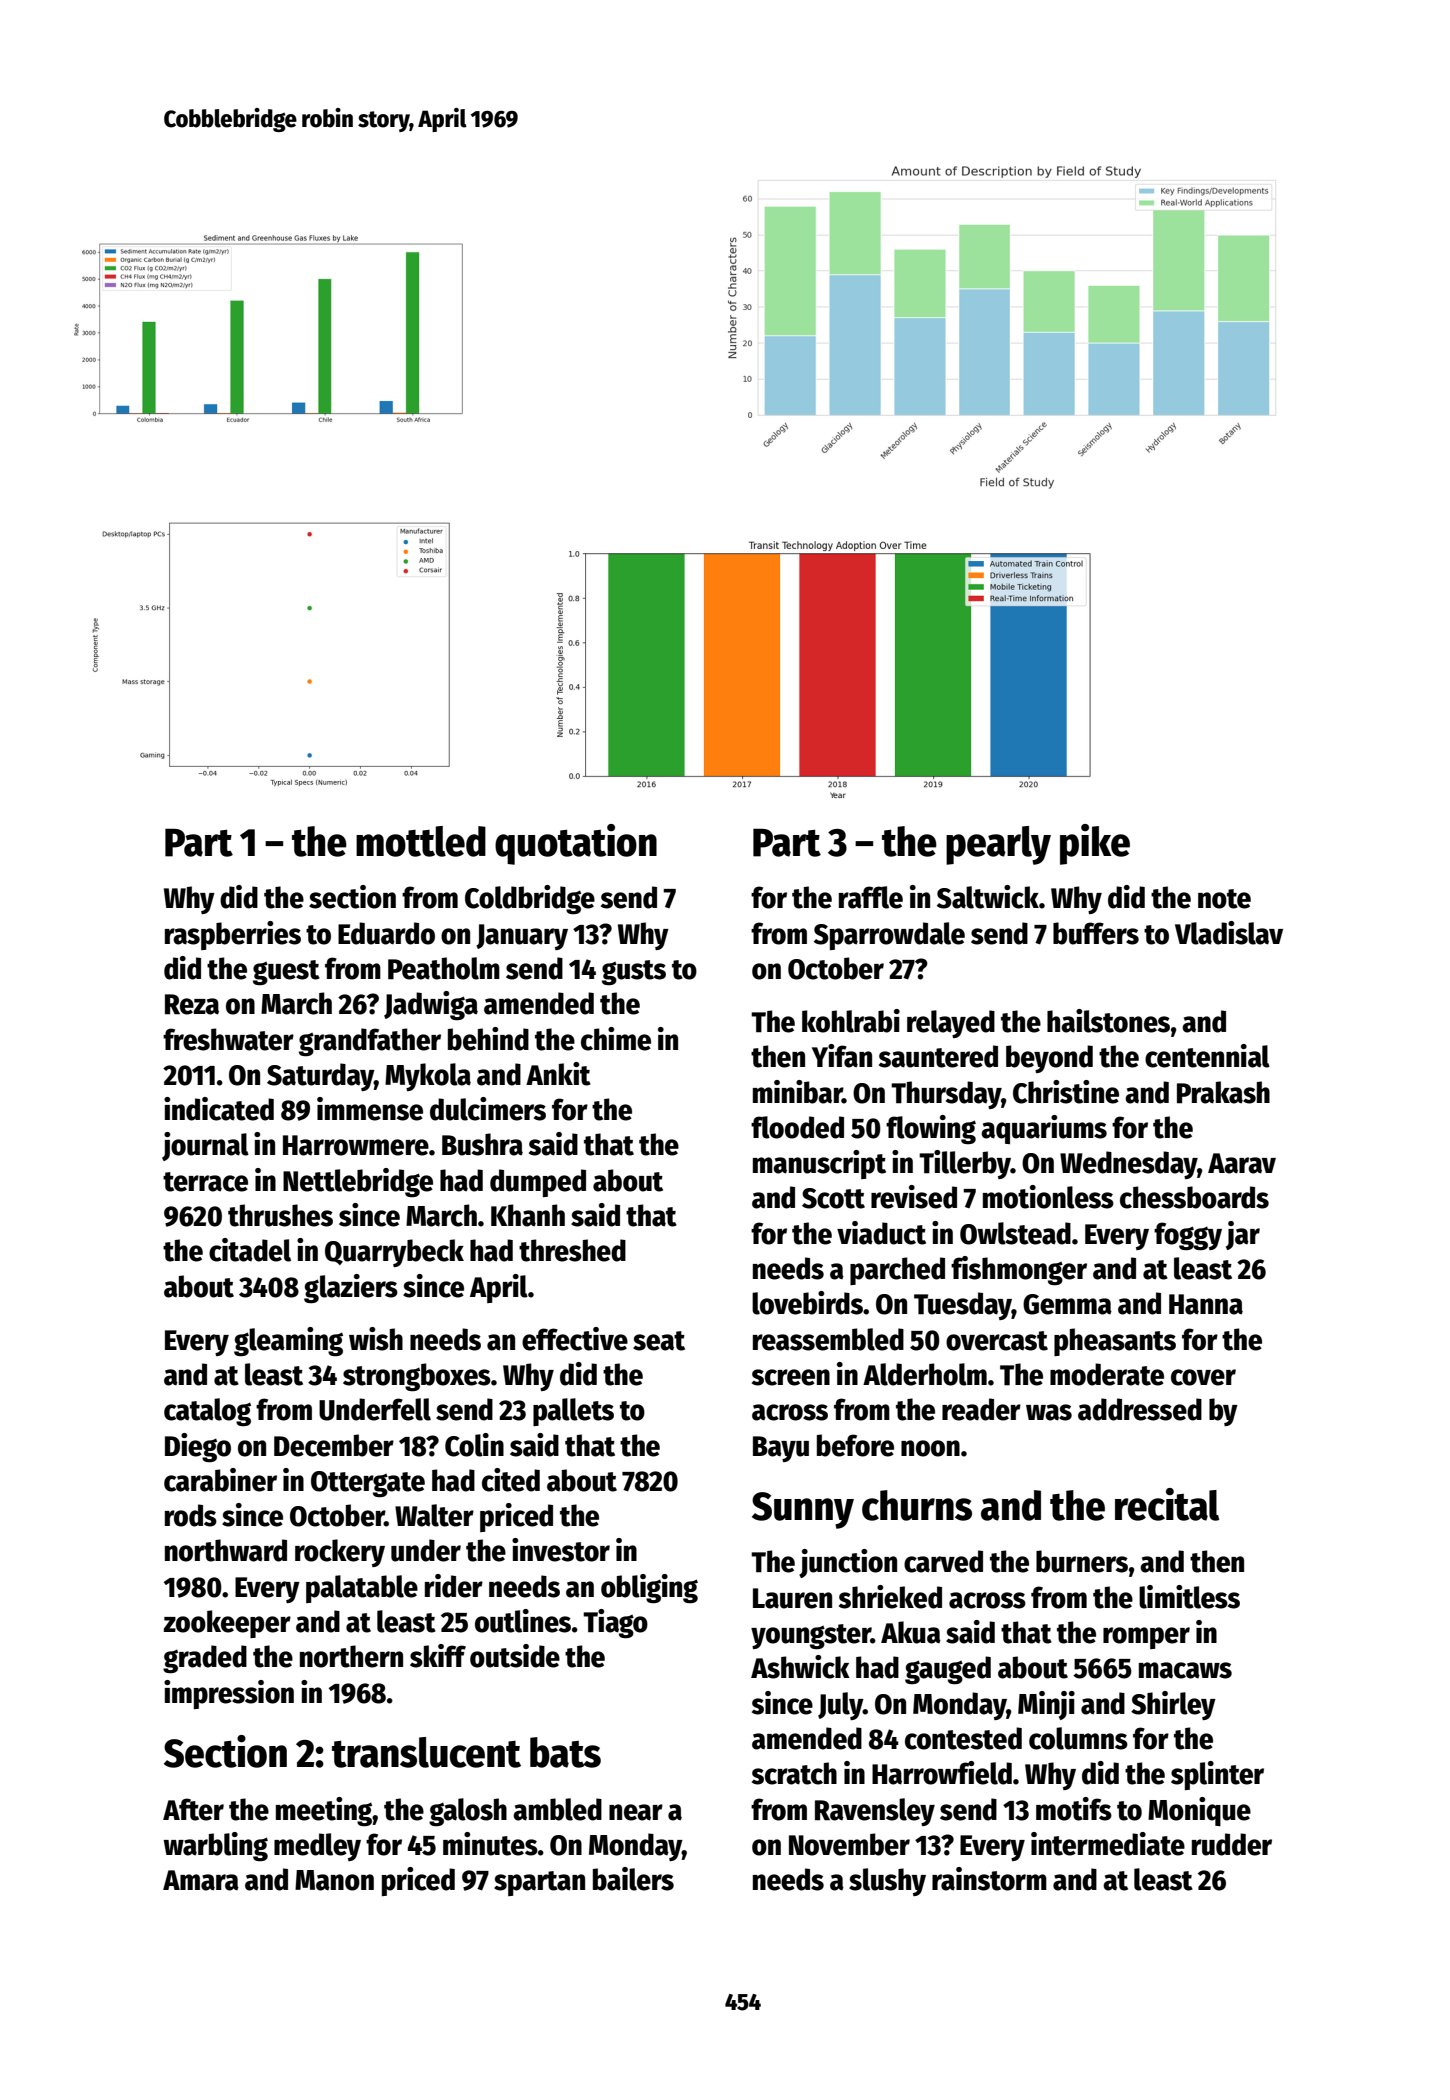  Describe the element at coordinates (1207, 1056) in the page. I see `centennial` at that location.
